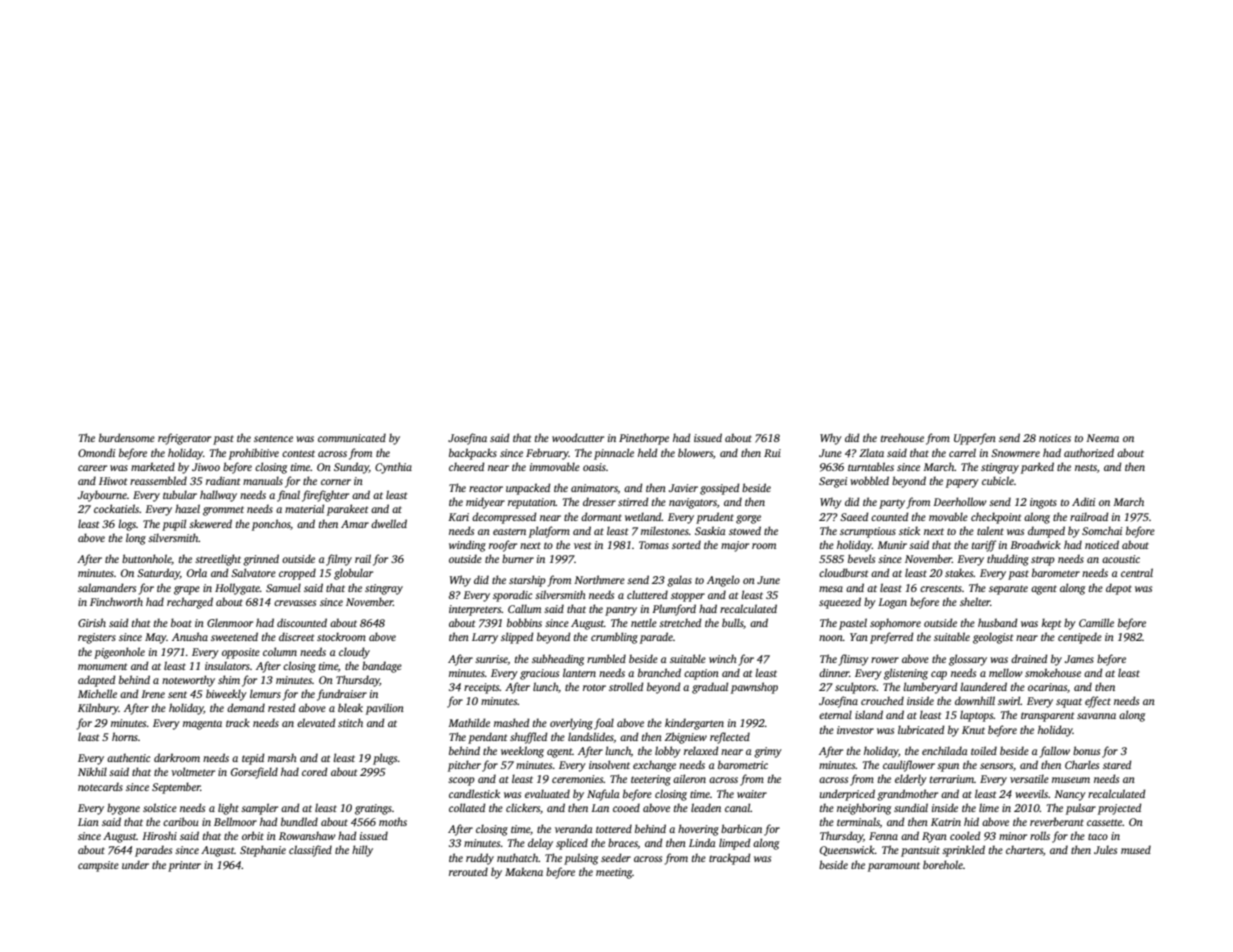 Image resolution: width=1233 pixels, height=952 pixels. I want to click on rerouted, so click(468, 871).
